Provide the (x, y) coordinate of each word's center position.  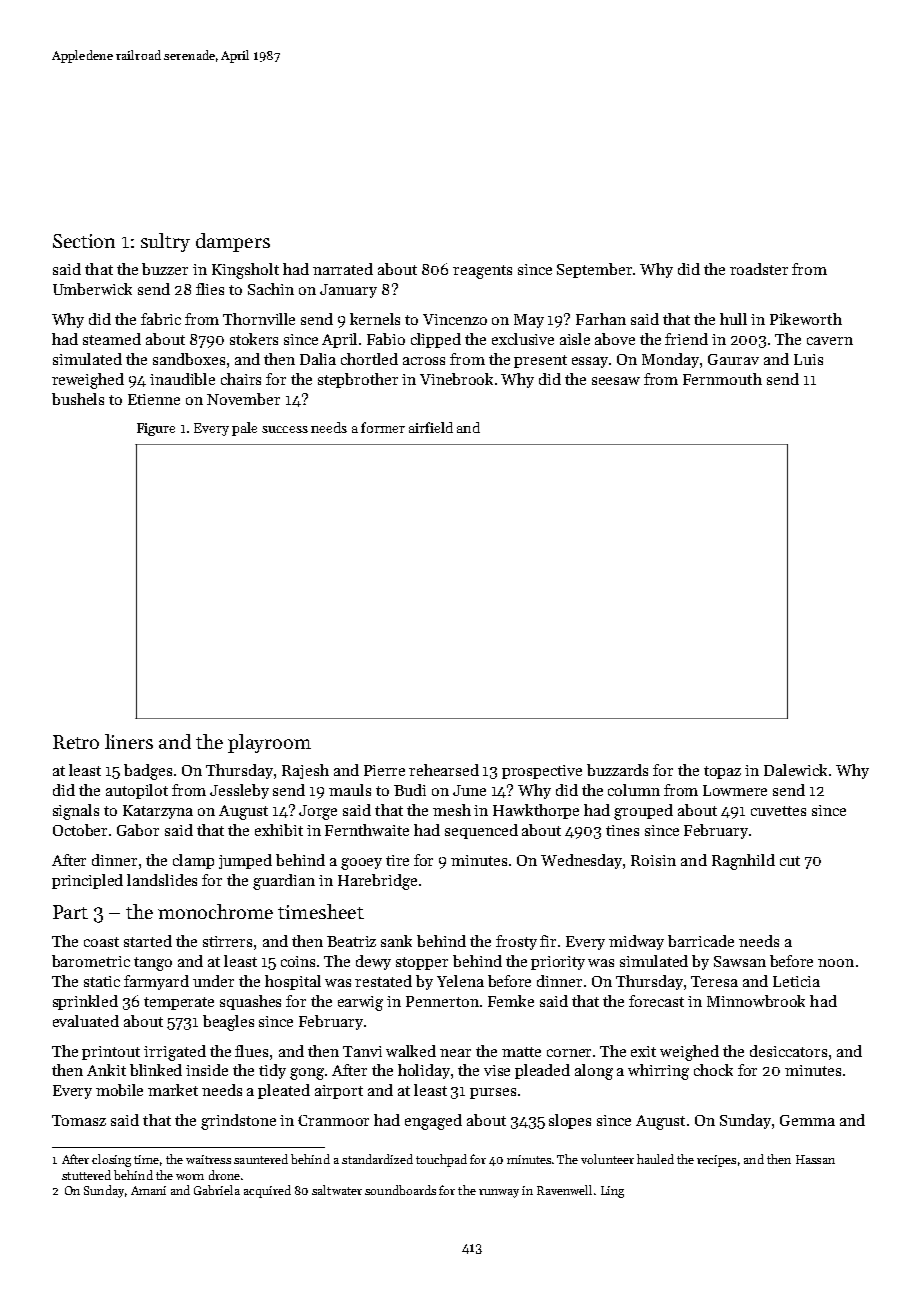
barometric (91, 961)
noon (836, 963)
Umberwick (92, 289)
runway (499, 1193)
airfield (431, 427)
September (595, 270)
